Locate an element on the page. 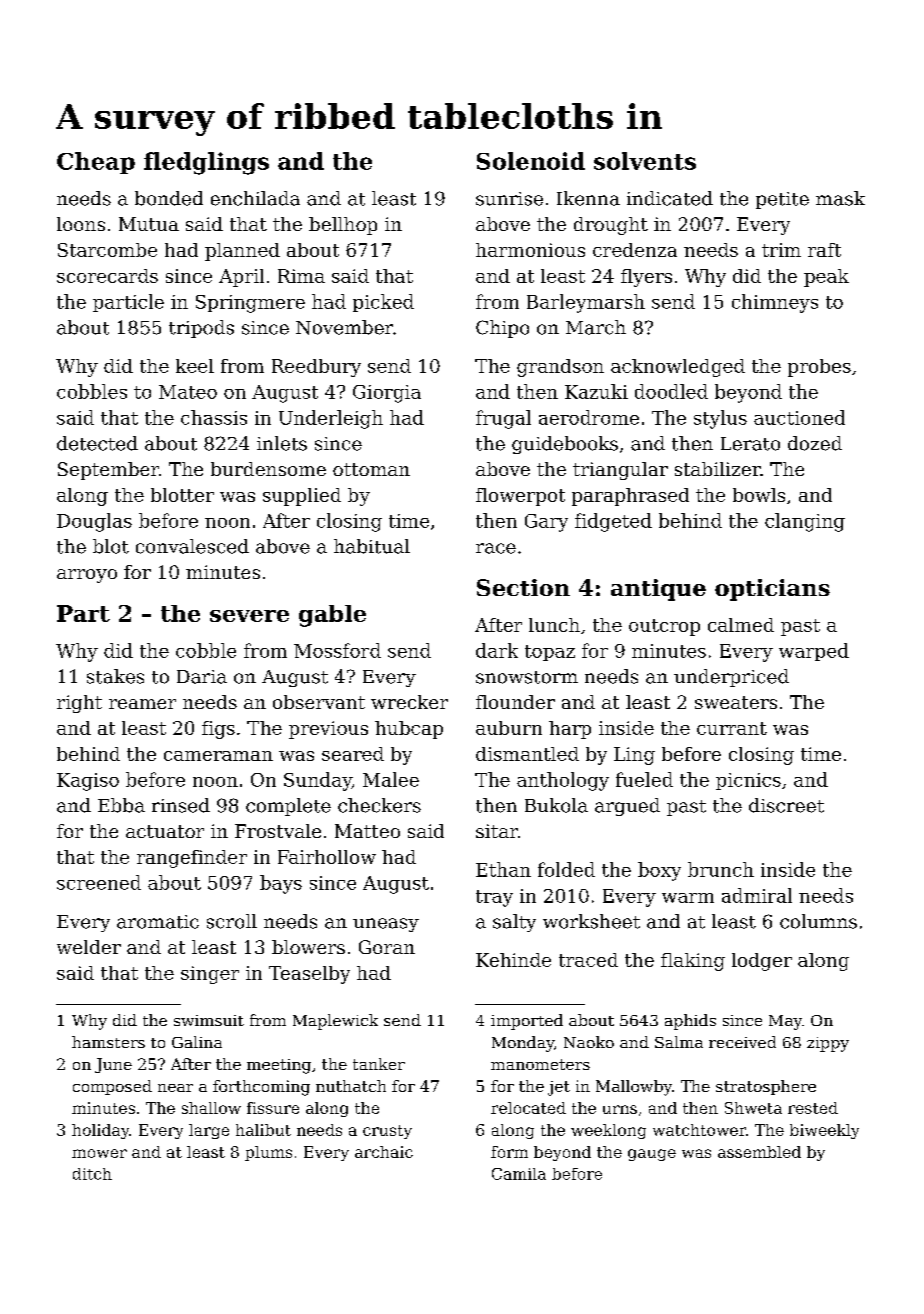 The width and height of the page is (924, 1314). aromatic is located at coordinates (158, 922).
